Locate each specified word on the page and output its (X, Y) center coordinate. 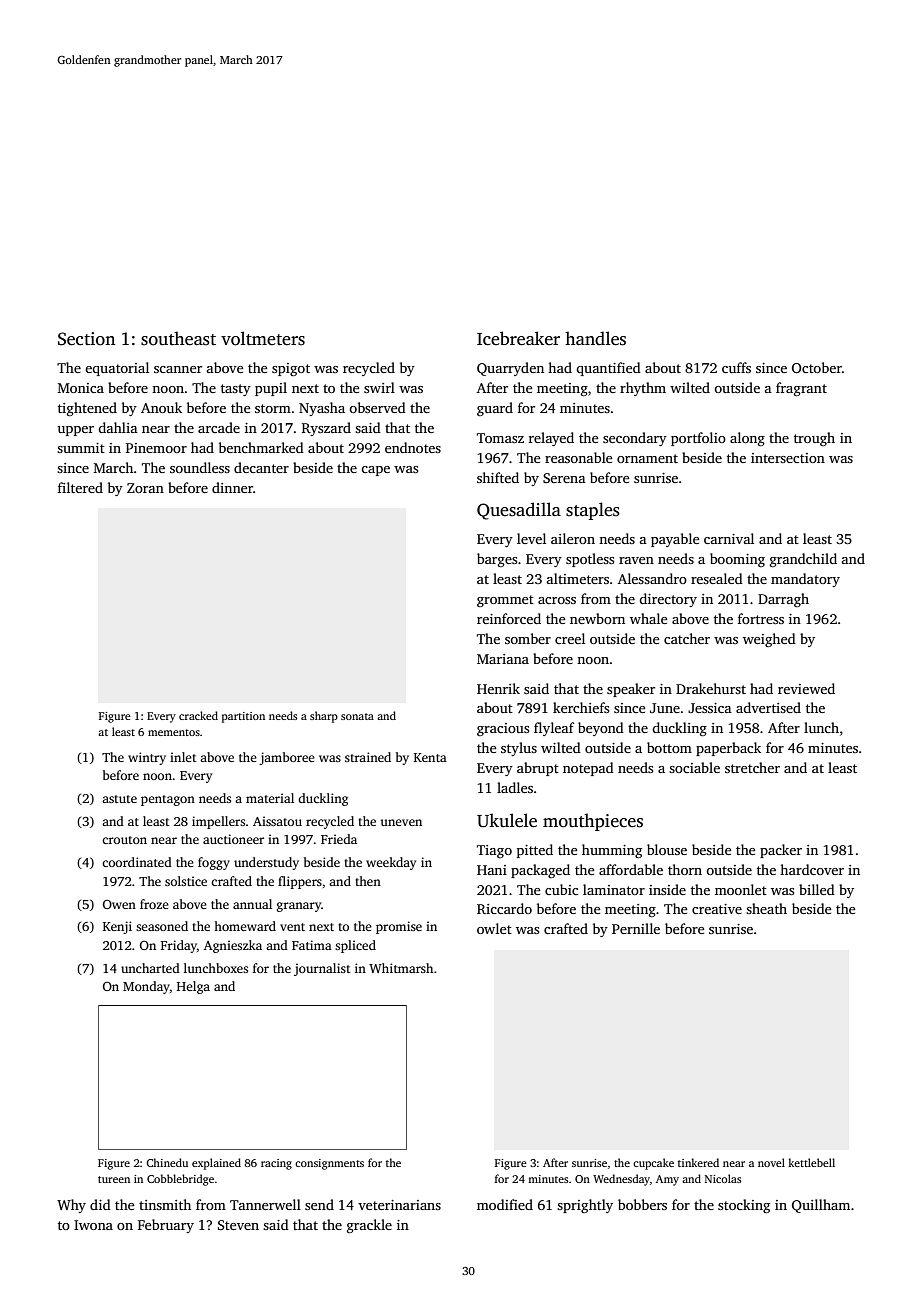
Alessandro (652, 578)
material (270, 798)
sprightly (585, 1206)
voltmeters (263, 338)
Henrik (498, 688)
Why (71, 1206)
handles (595, 338)
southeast (178, 338)
